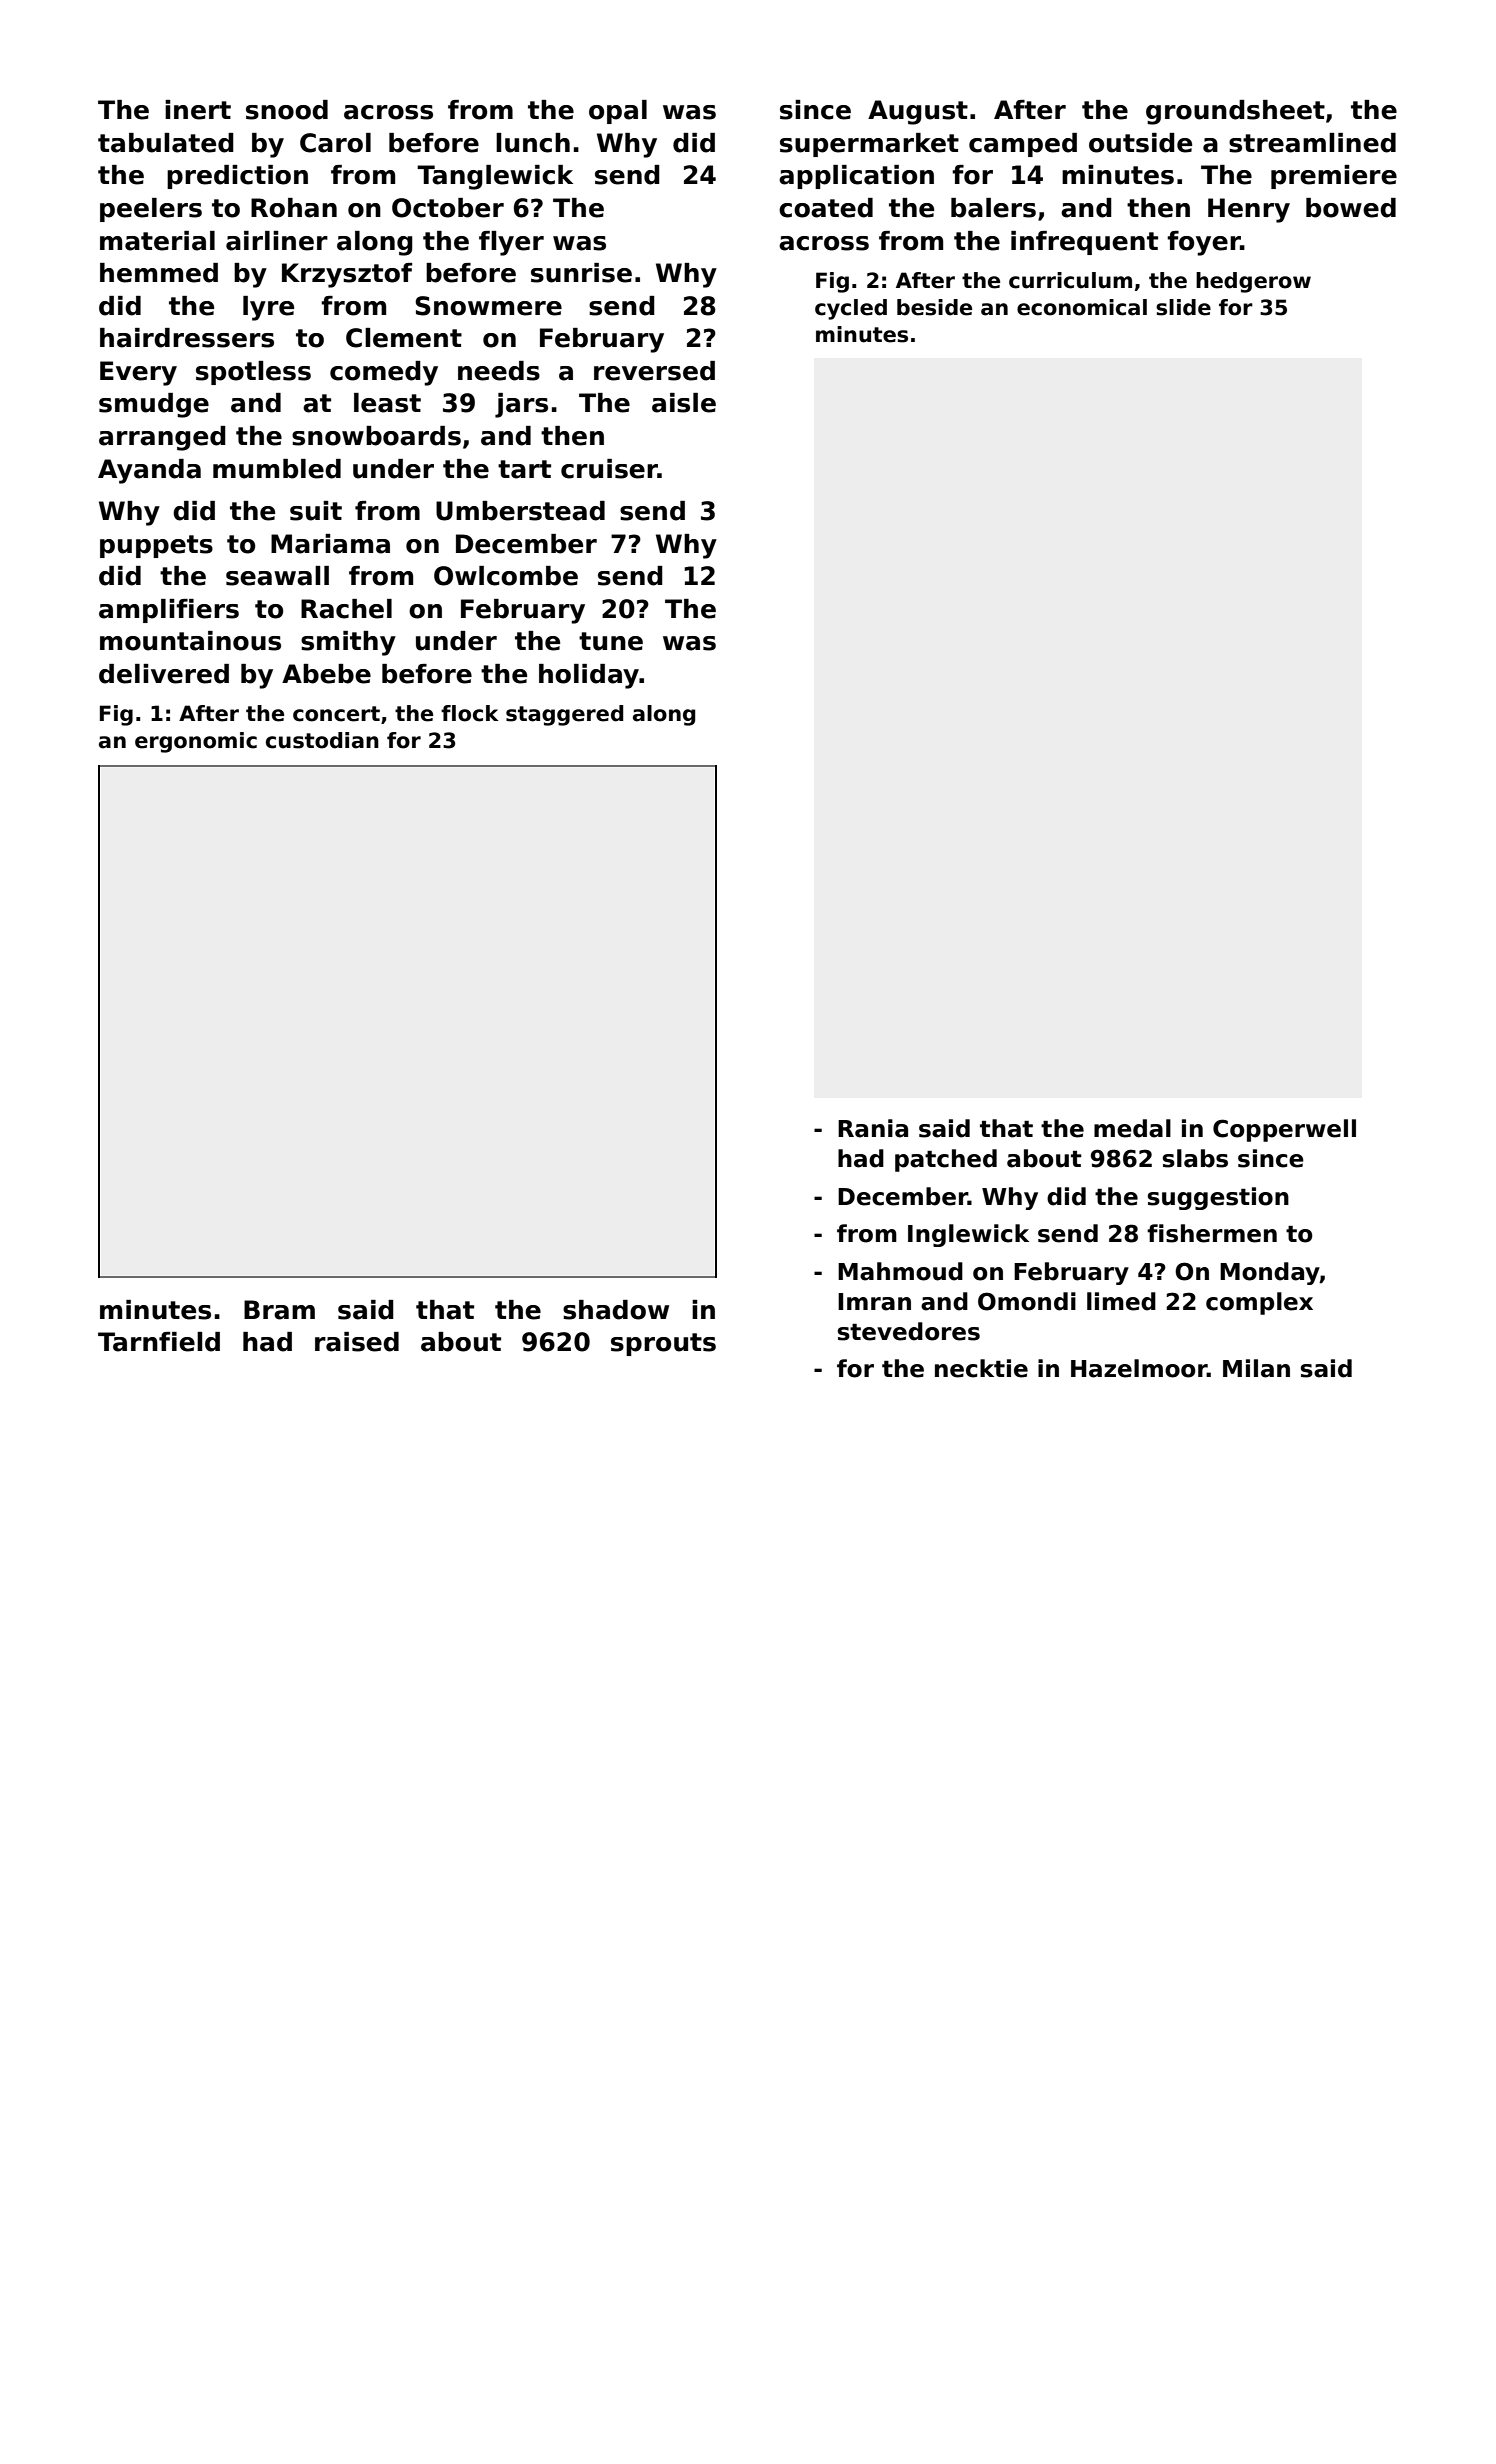  I want to click on slide, so click(1183, 307).
